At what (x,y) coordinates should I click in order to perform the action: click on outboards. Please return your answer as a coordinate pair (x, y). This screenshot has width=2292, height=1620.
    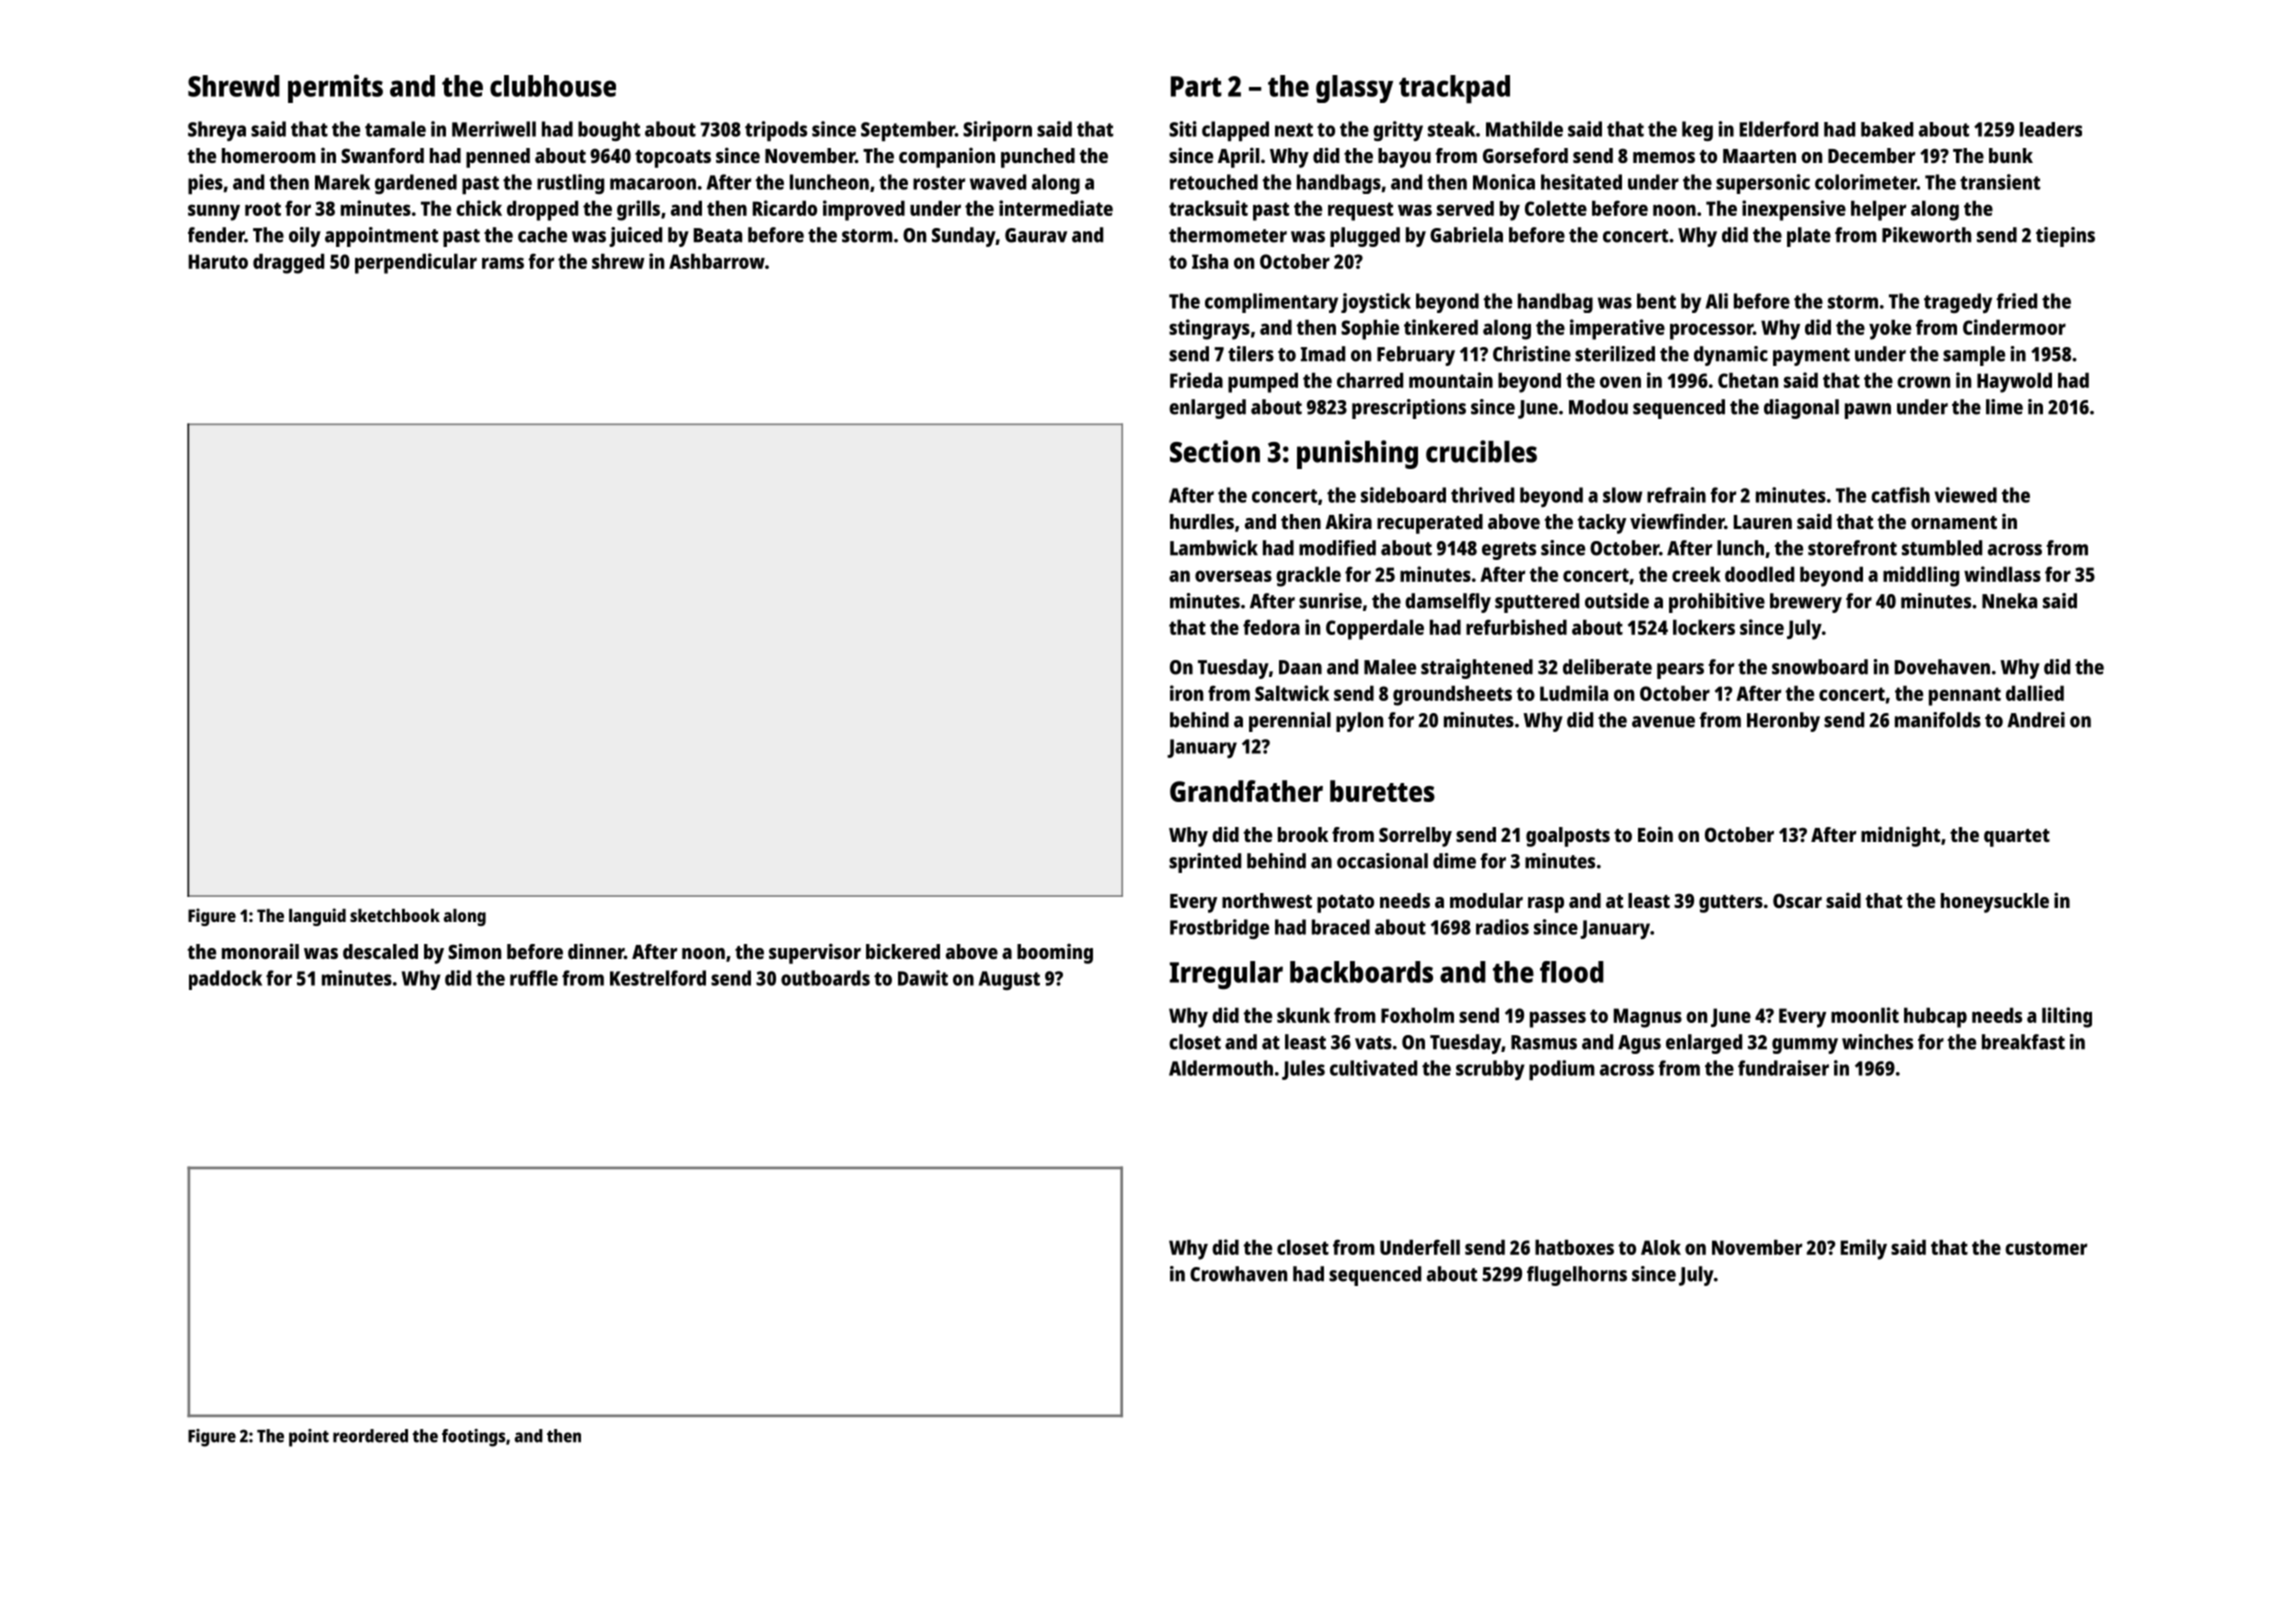
    Looking at the image, I should click on (825, 978).
